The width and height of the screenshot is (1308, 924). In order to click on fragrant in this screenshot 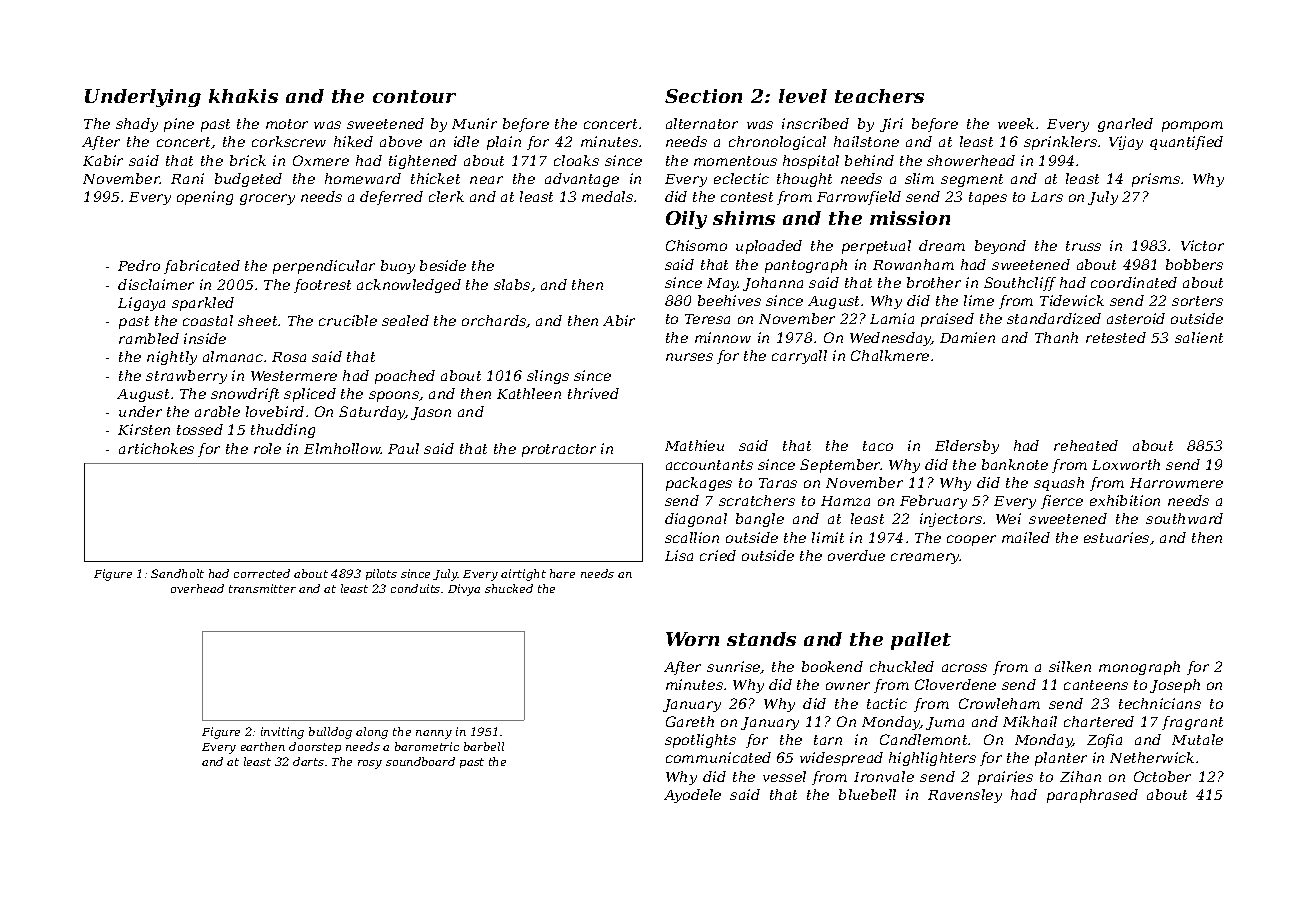, I will do `click(1192, 723)`.
